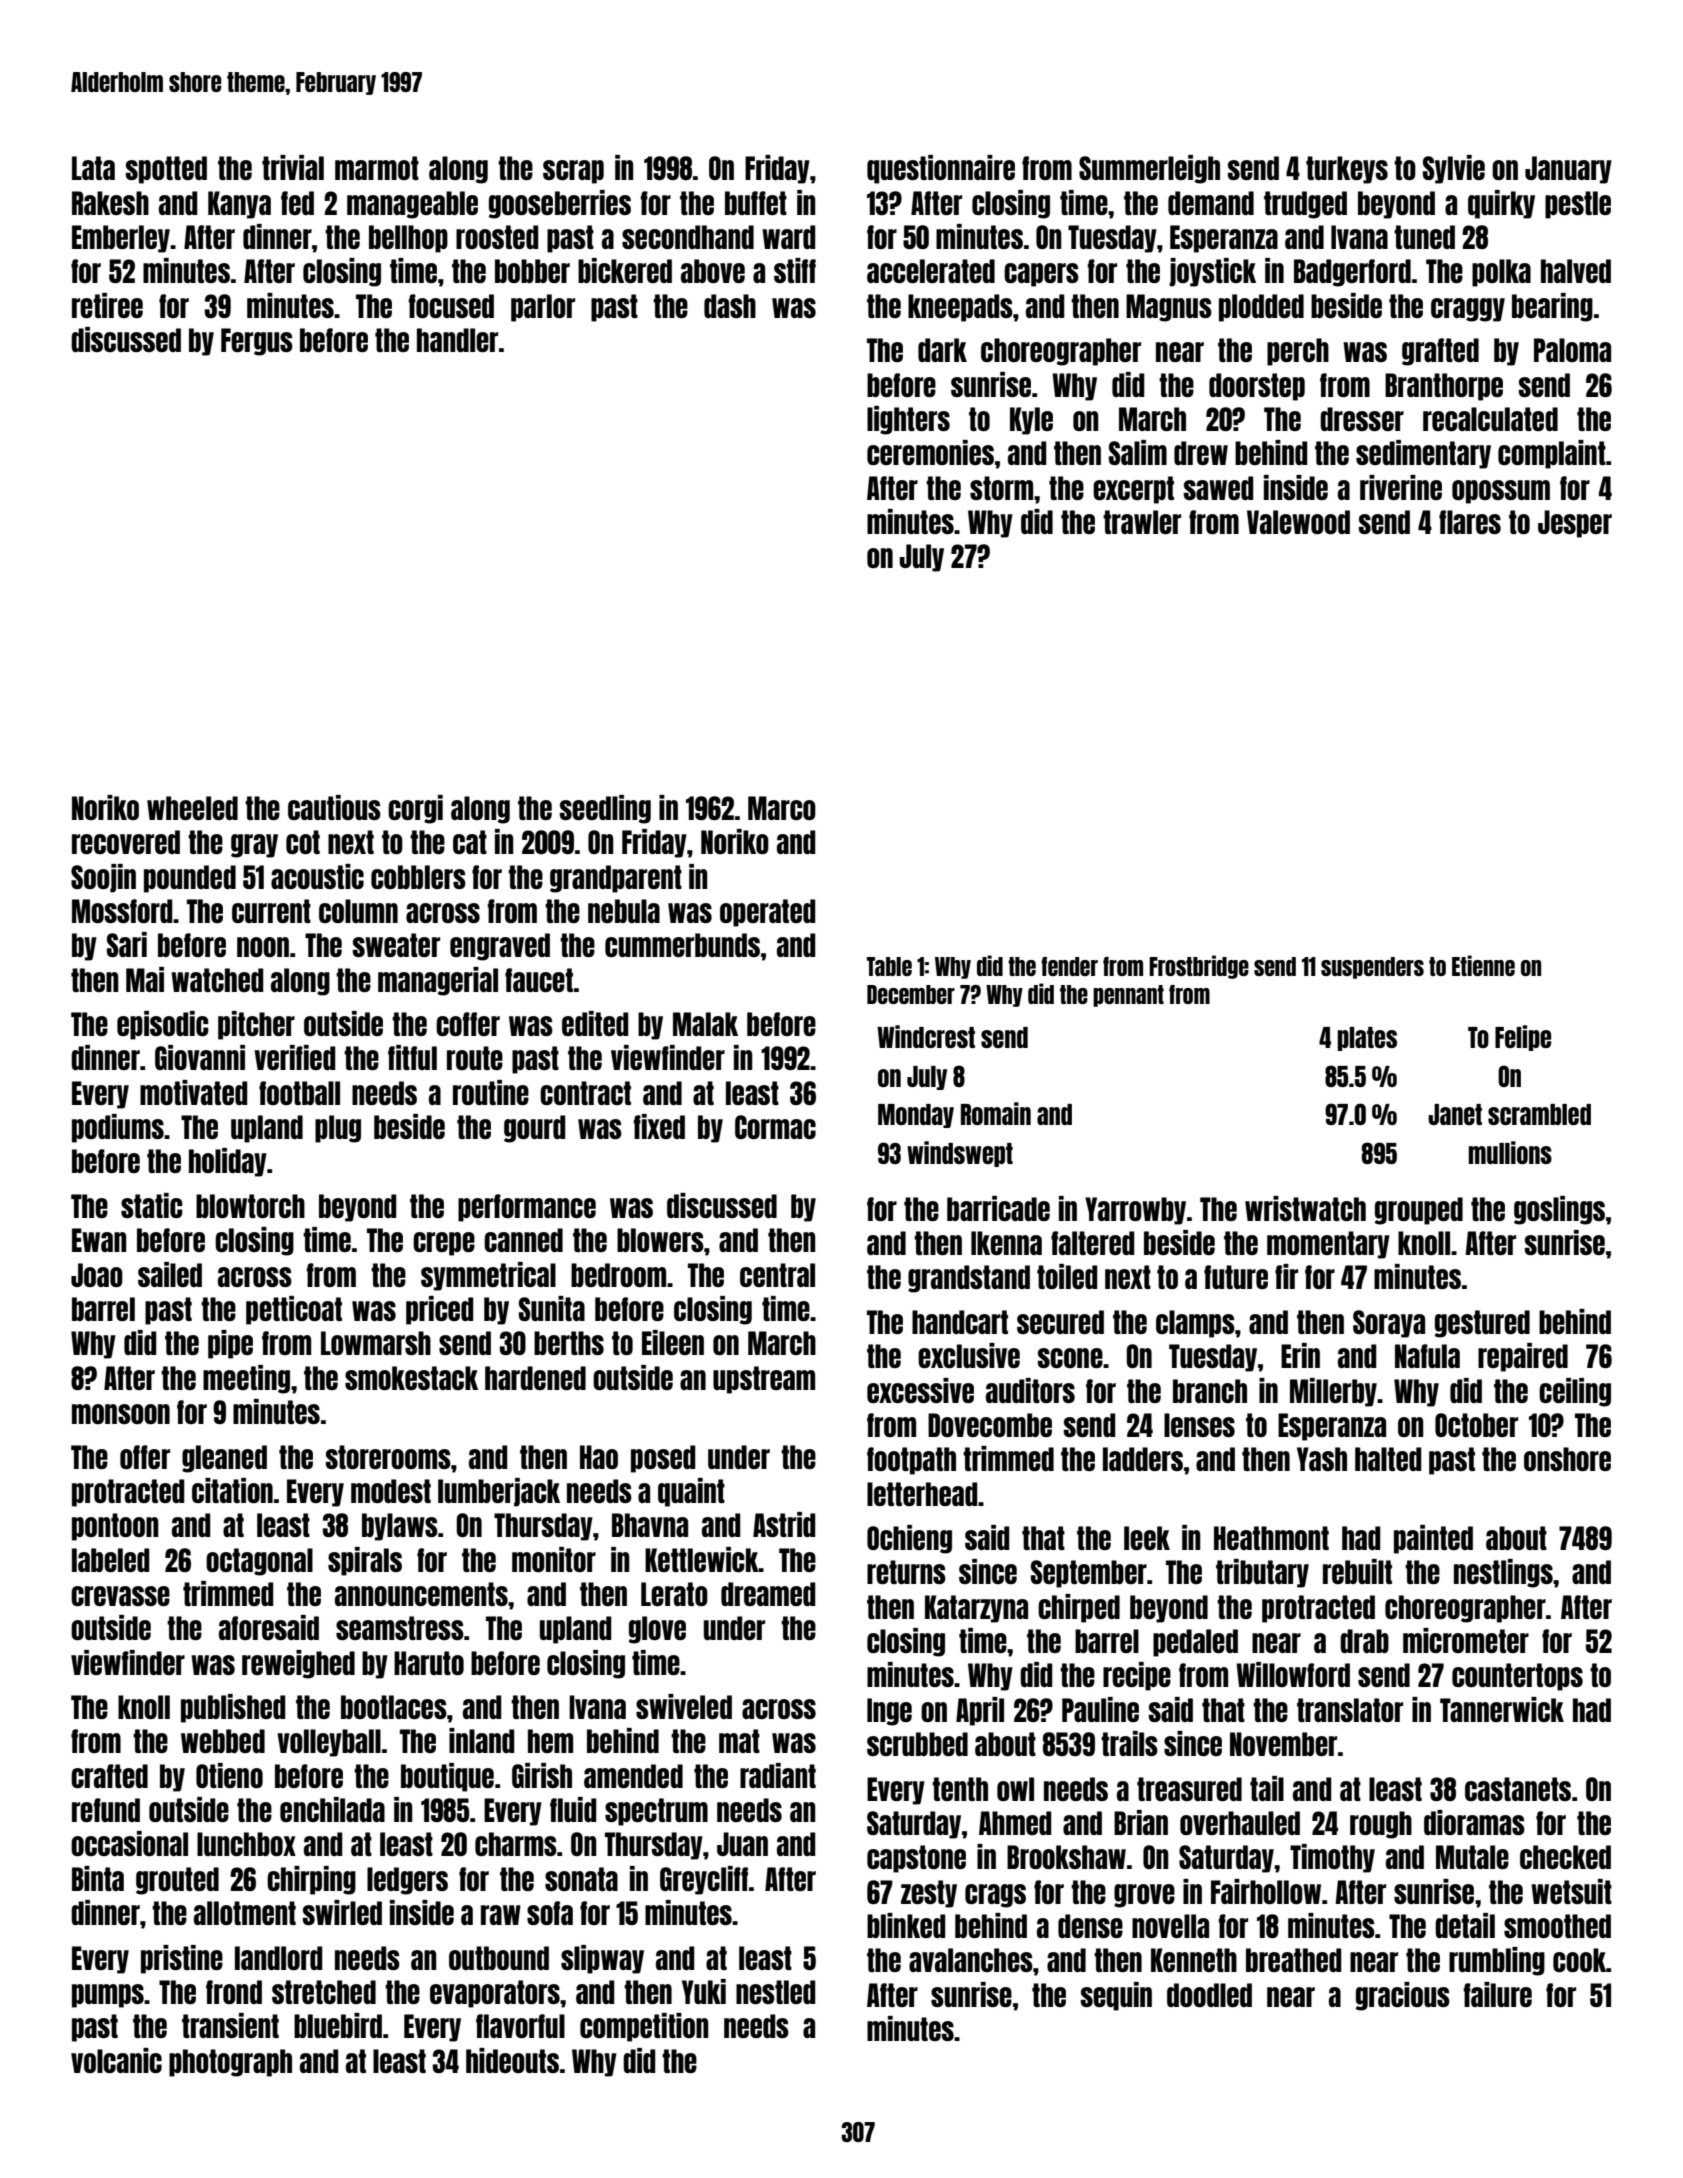 The width and height of the screenshot is (1683, 2178). I want to click on Lerato, so click(674, 1594).
